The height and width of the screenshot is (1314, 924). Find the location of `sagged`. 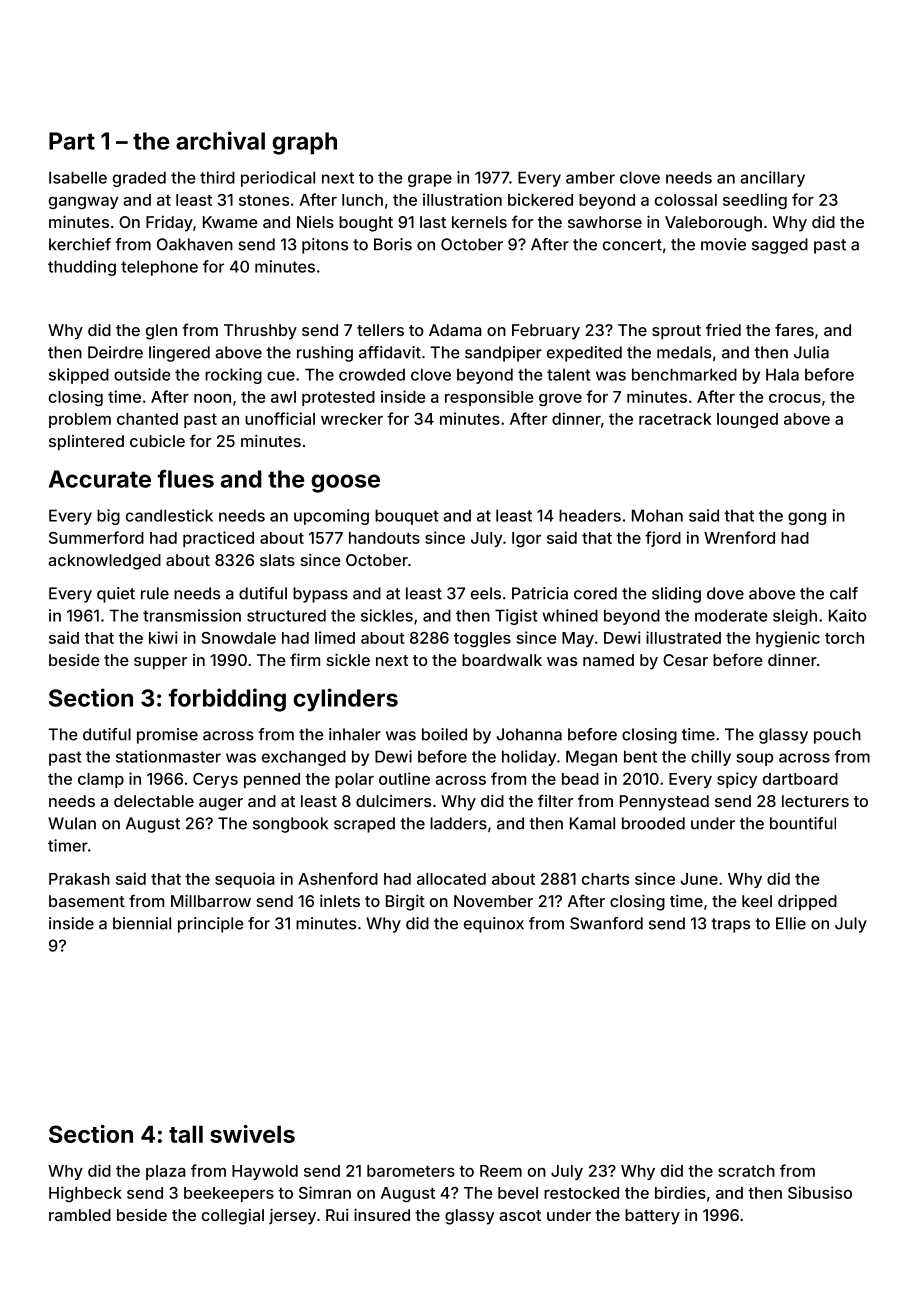

sagged is located at coordinates (780, 246).
